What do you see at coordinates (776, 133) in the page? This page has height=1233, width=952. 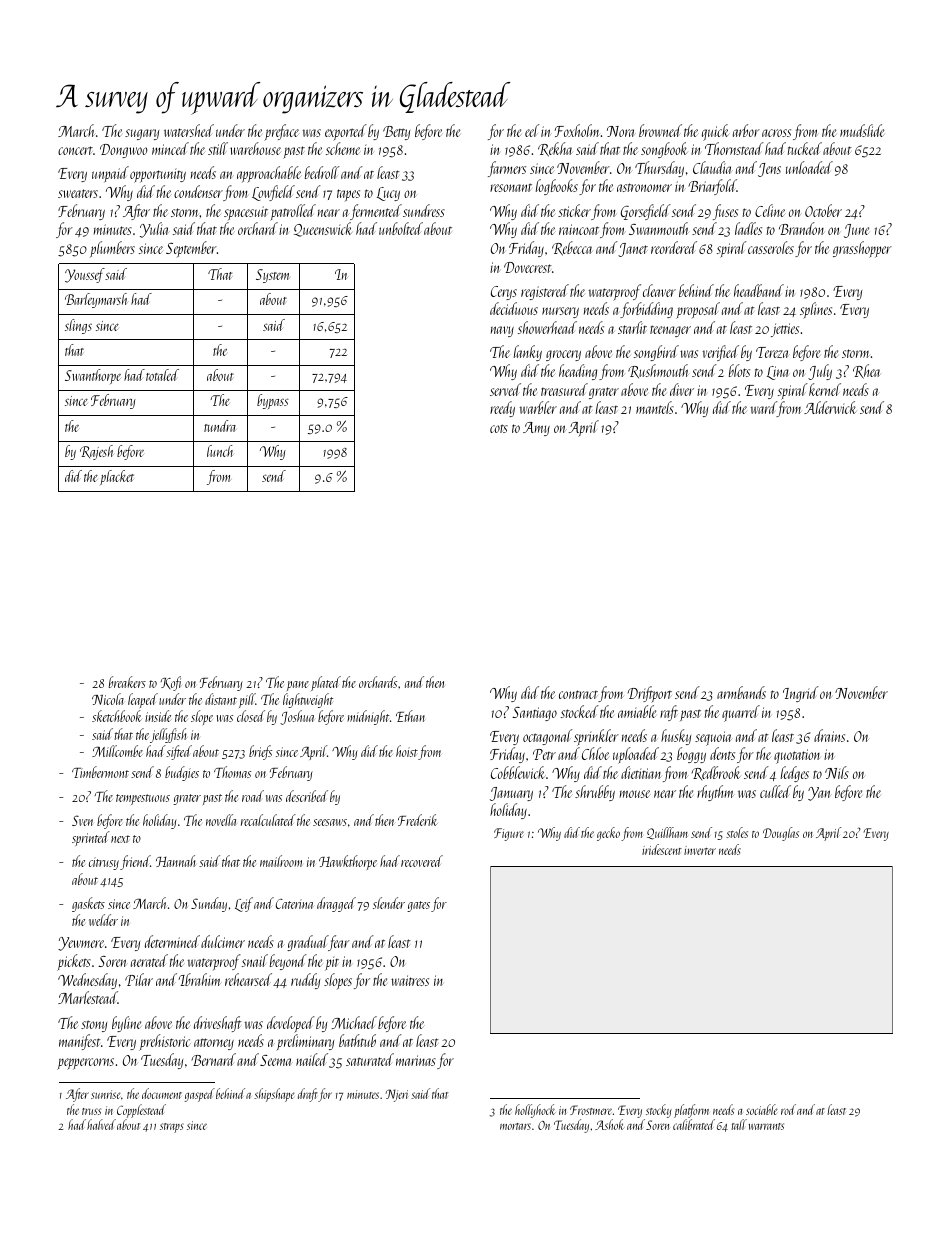 I see `across` at bounding box center [776, 133].
